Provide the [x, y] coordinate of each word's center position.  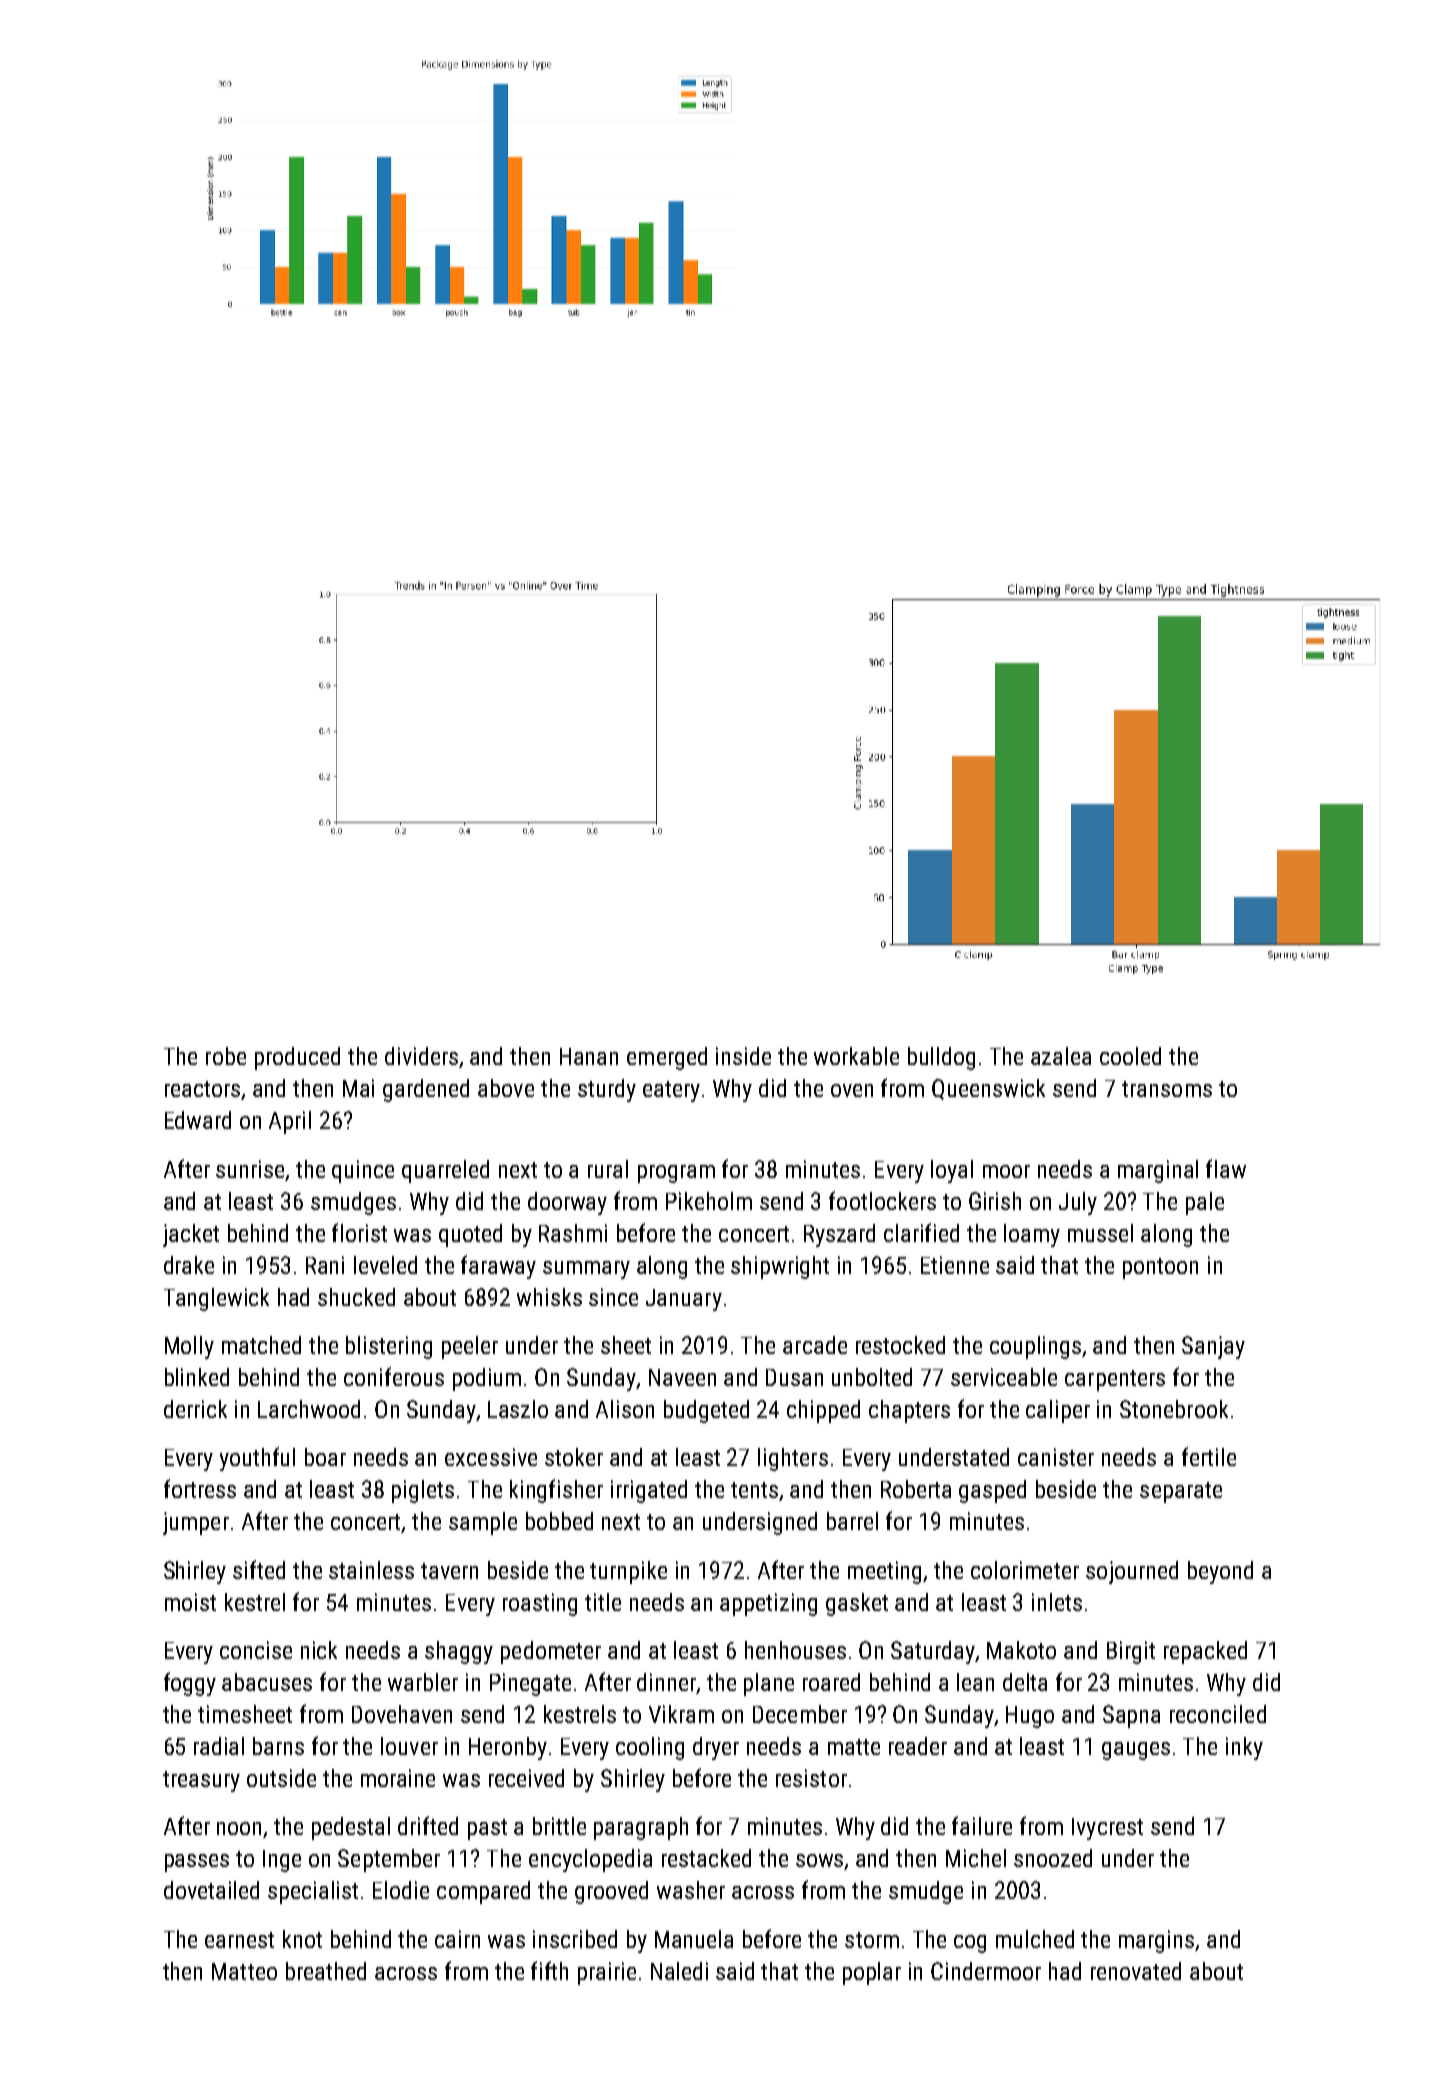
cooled [1130, 1056]
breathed [326, 1971]
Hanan [589, 1056]
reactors [203, 1090]
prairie [607, 1973]
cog [970, 1944]
